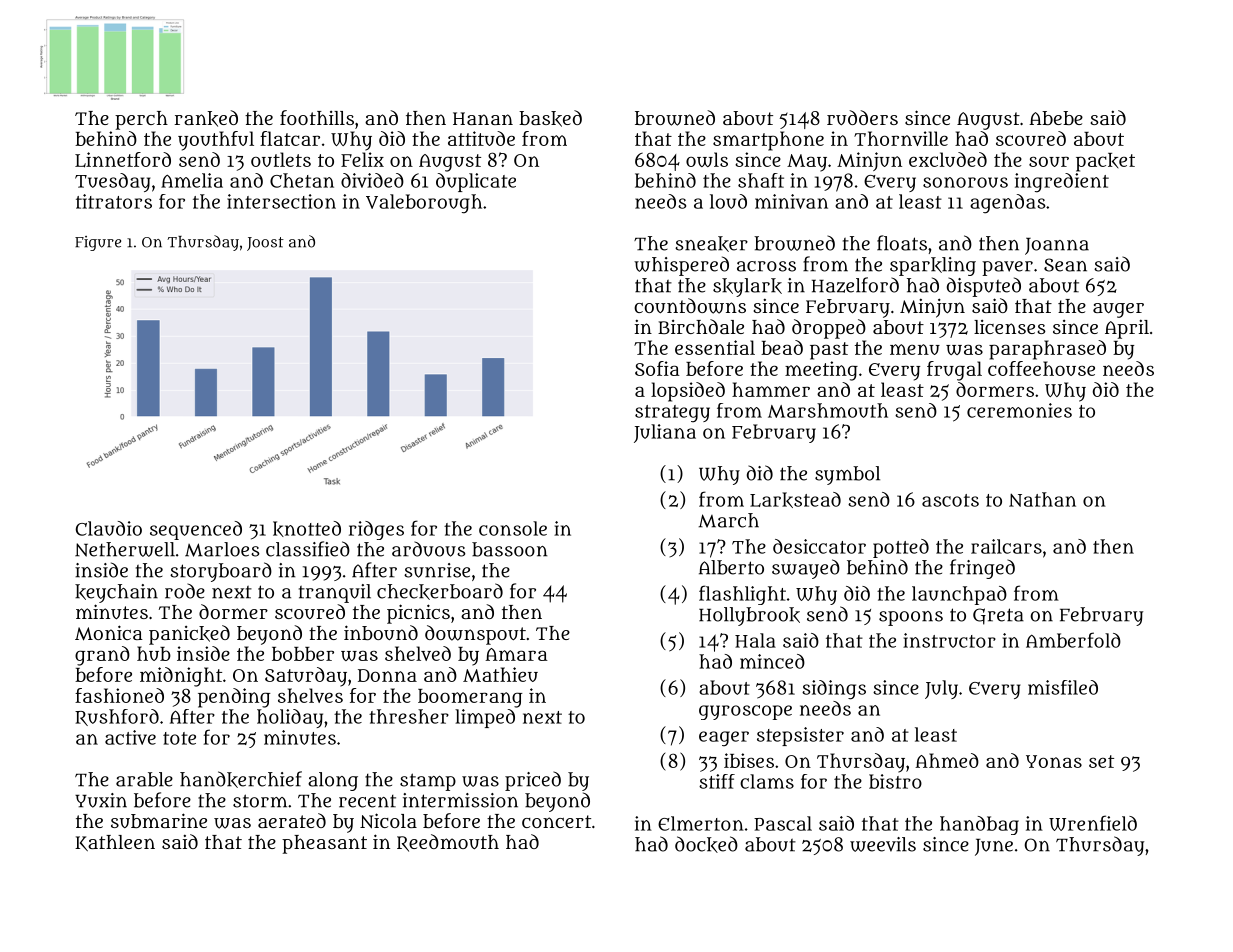  I want to click on Ahmed, so click(947, 760).
